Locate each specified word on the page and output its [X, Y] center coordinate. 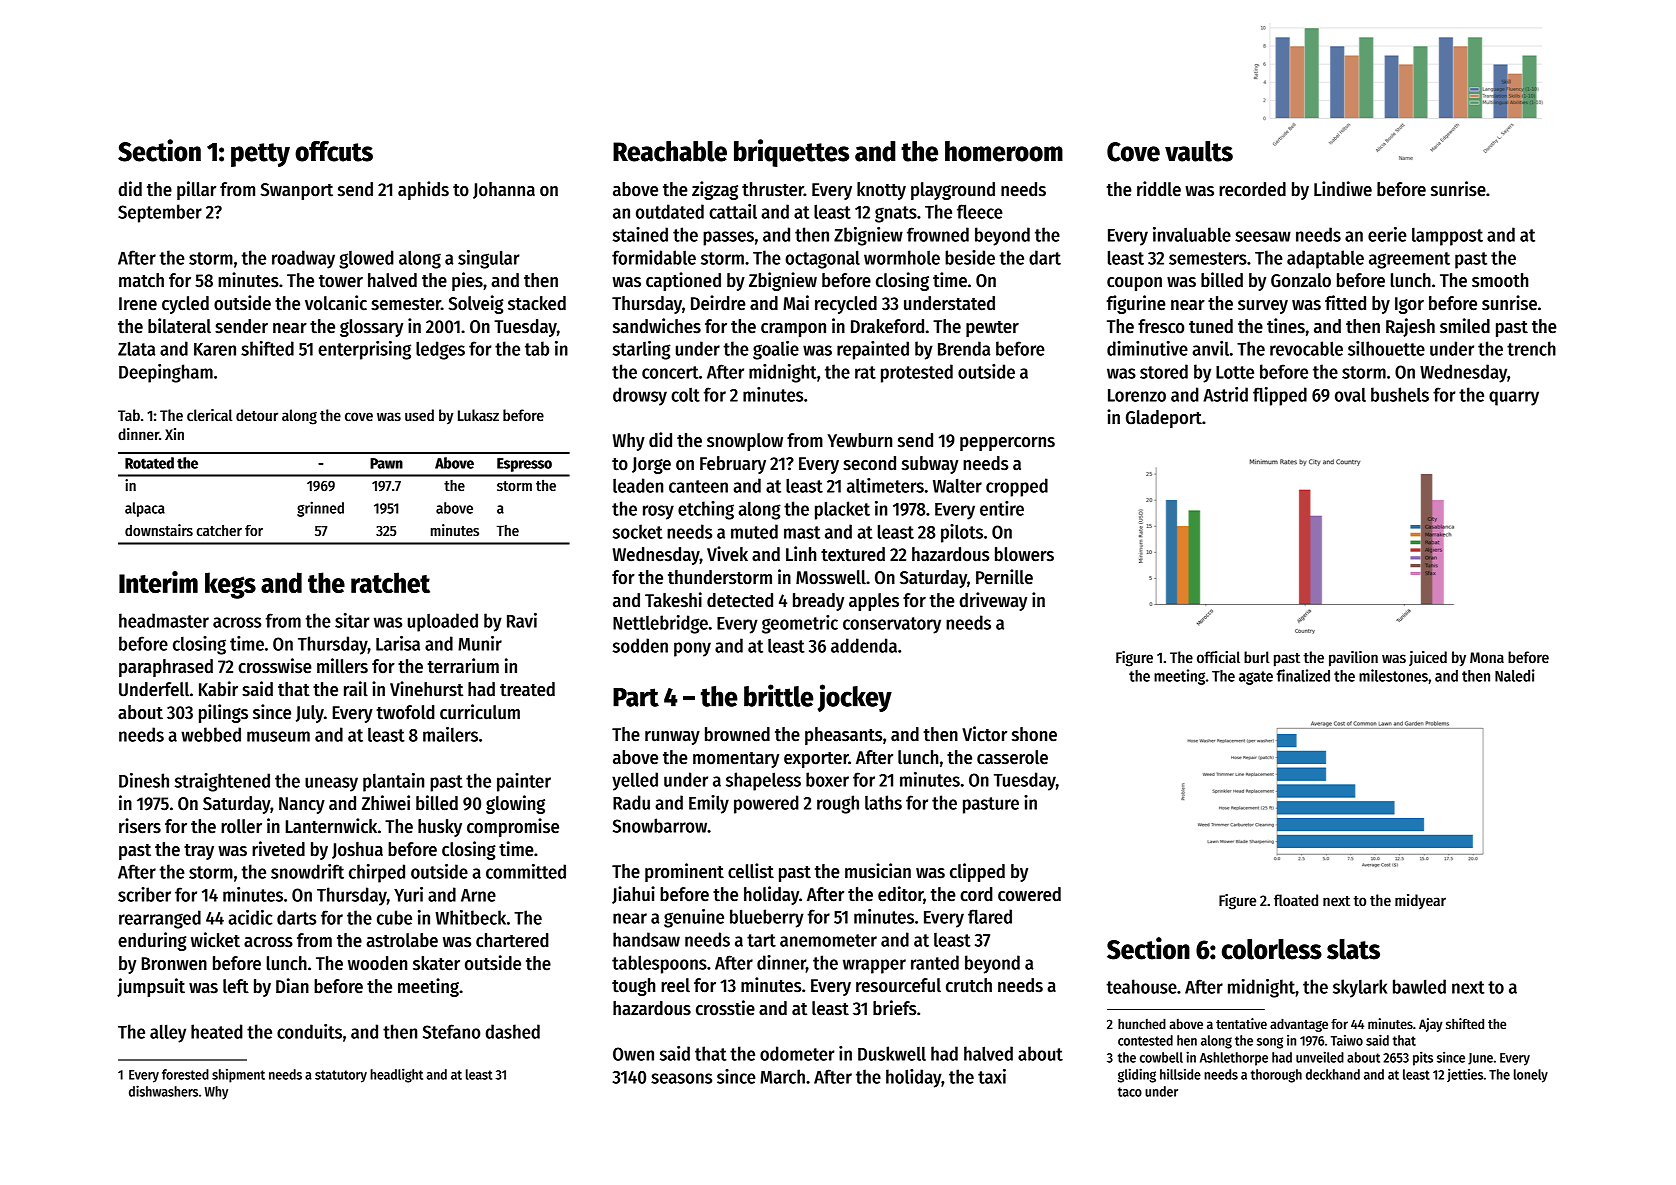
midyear [1420, 902]
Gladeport [1164, 419]
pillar [196, 190]
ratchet [390, 582]
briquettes [791, 153]
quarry [1514, 398]
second [869, 463]
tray [199, 852]
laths [883, 802]
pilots [962, 533]
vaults [1199, 151]
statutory [341, 1076]
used [419, 415]
